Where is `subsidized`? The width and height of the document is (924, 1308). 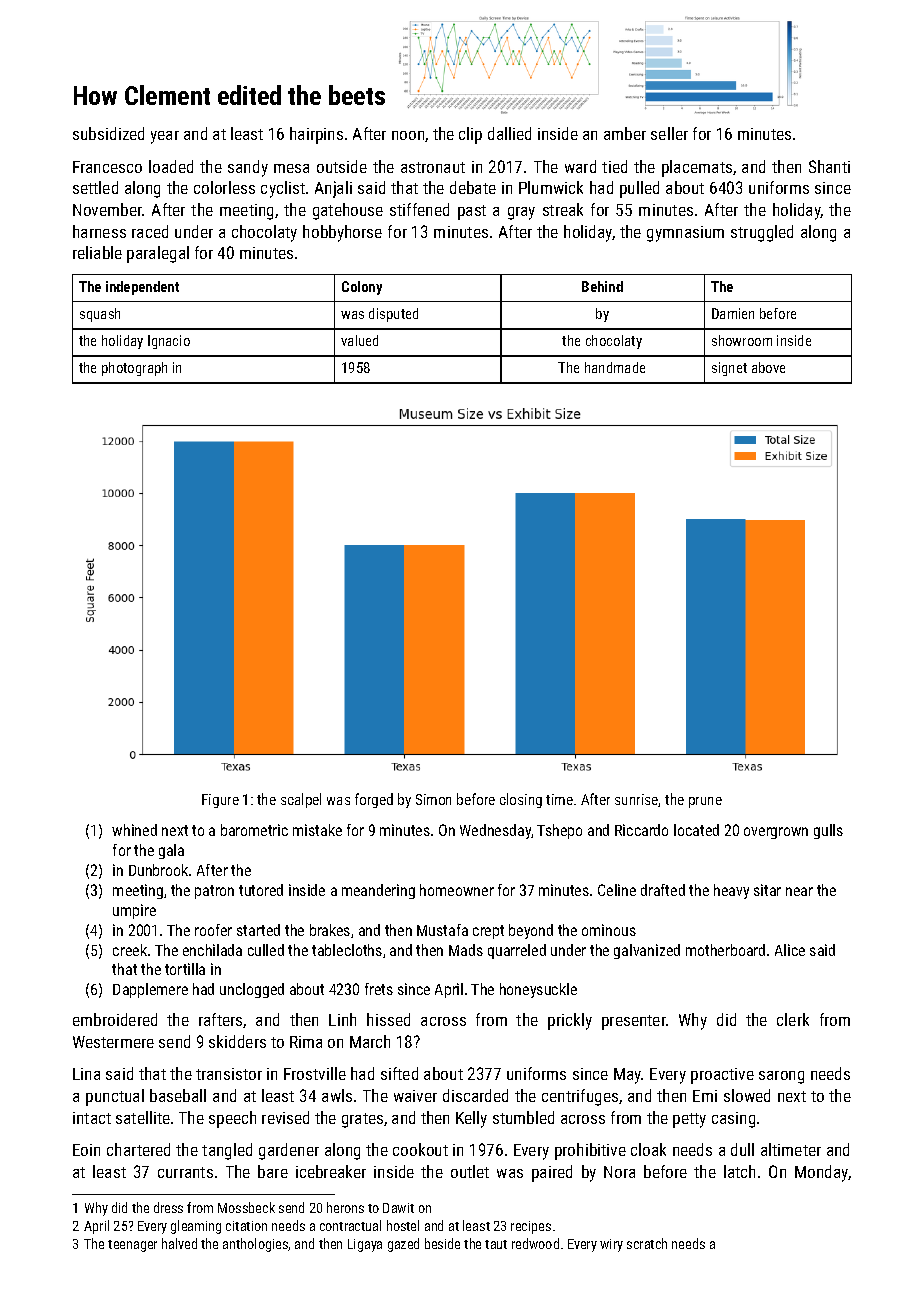 subsidized is located at coordinates (108, 133).
